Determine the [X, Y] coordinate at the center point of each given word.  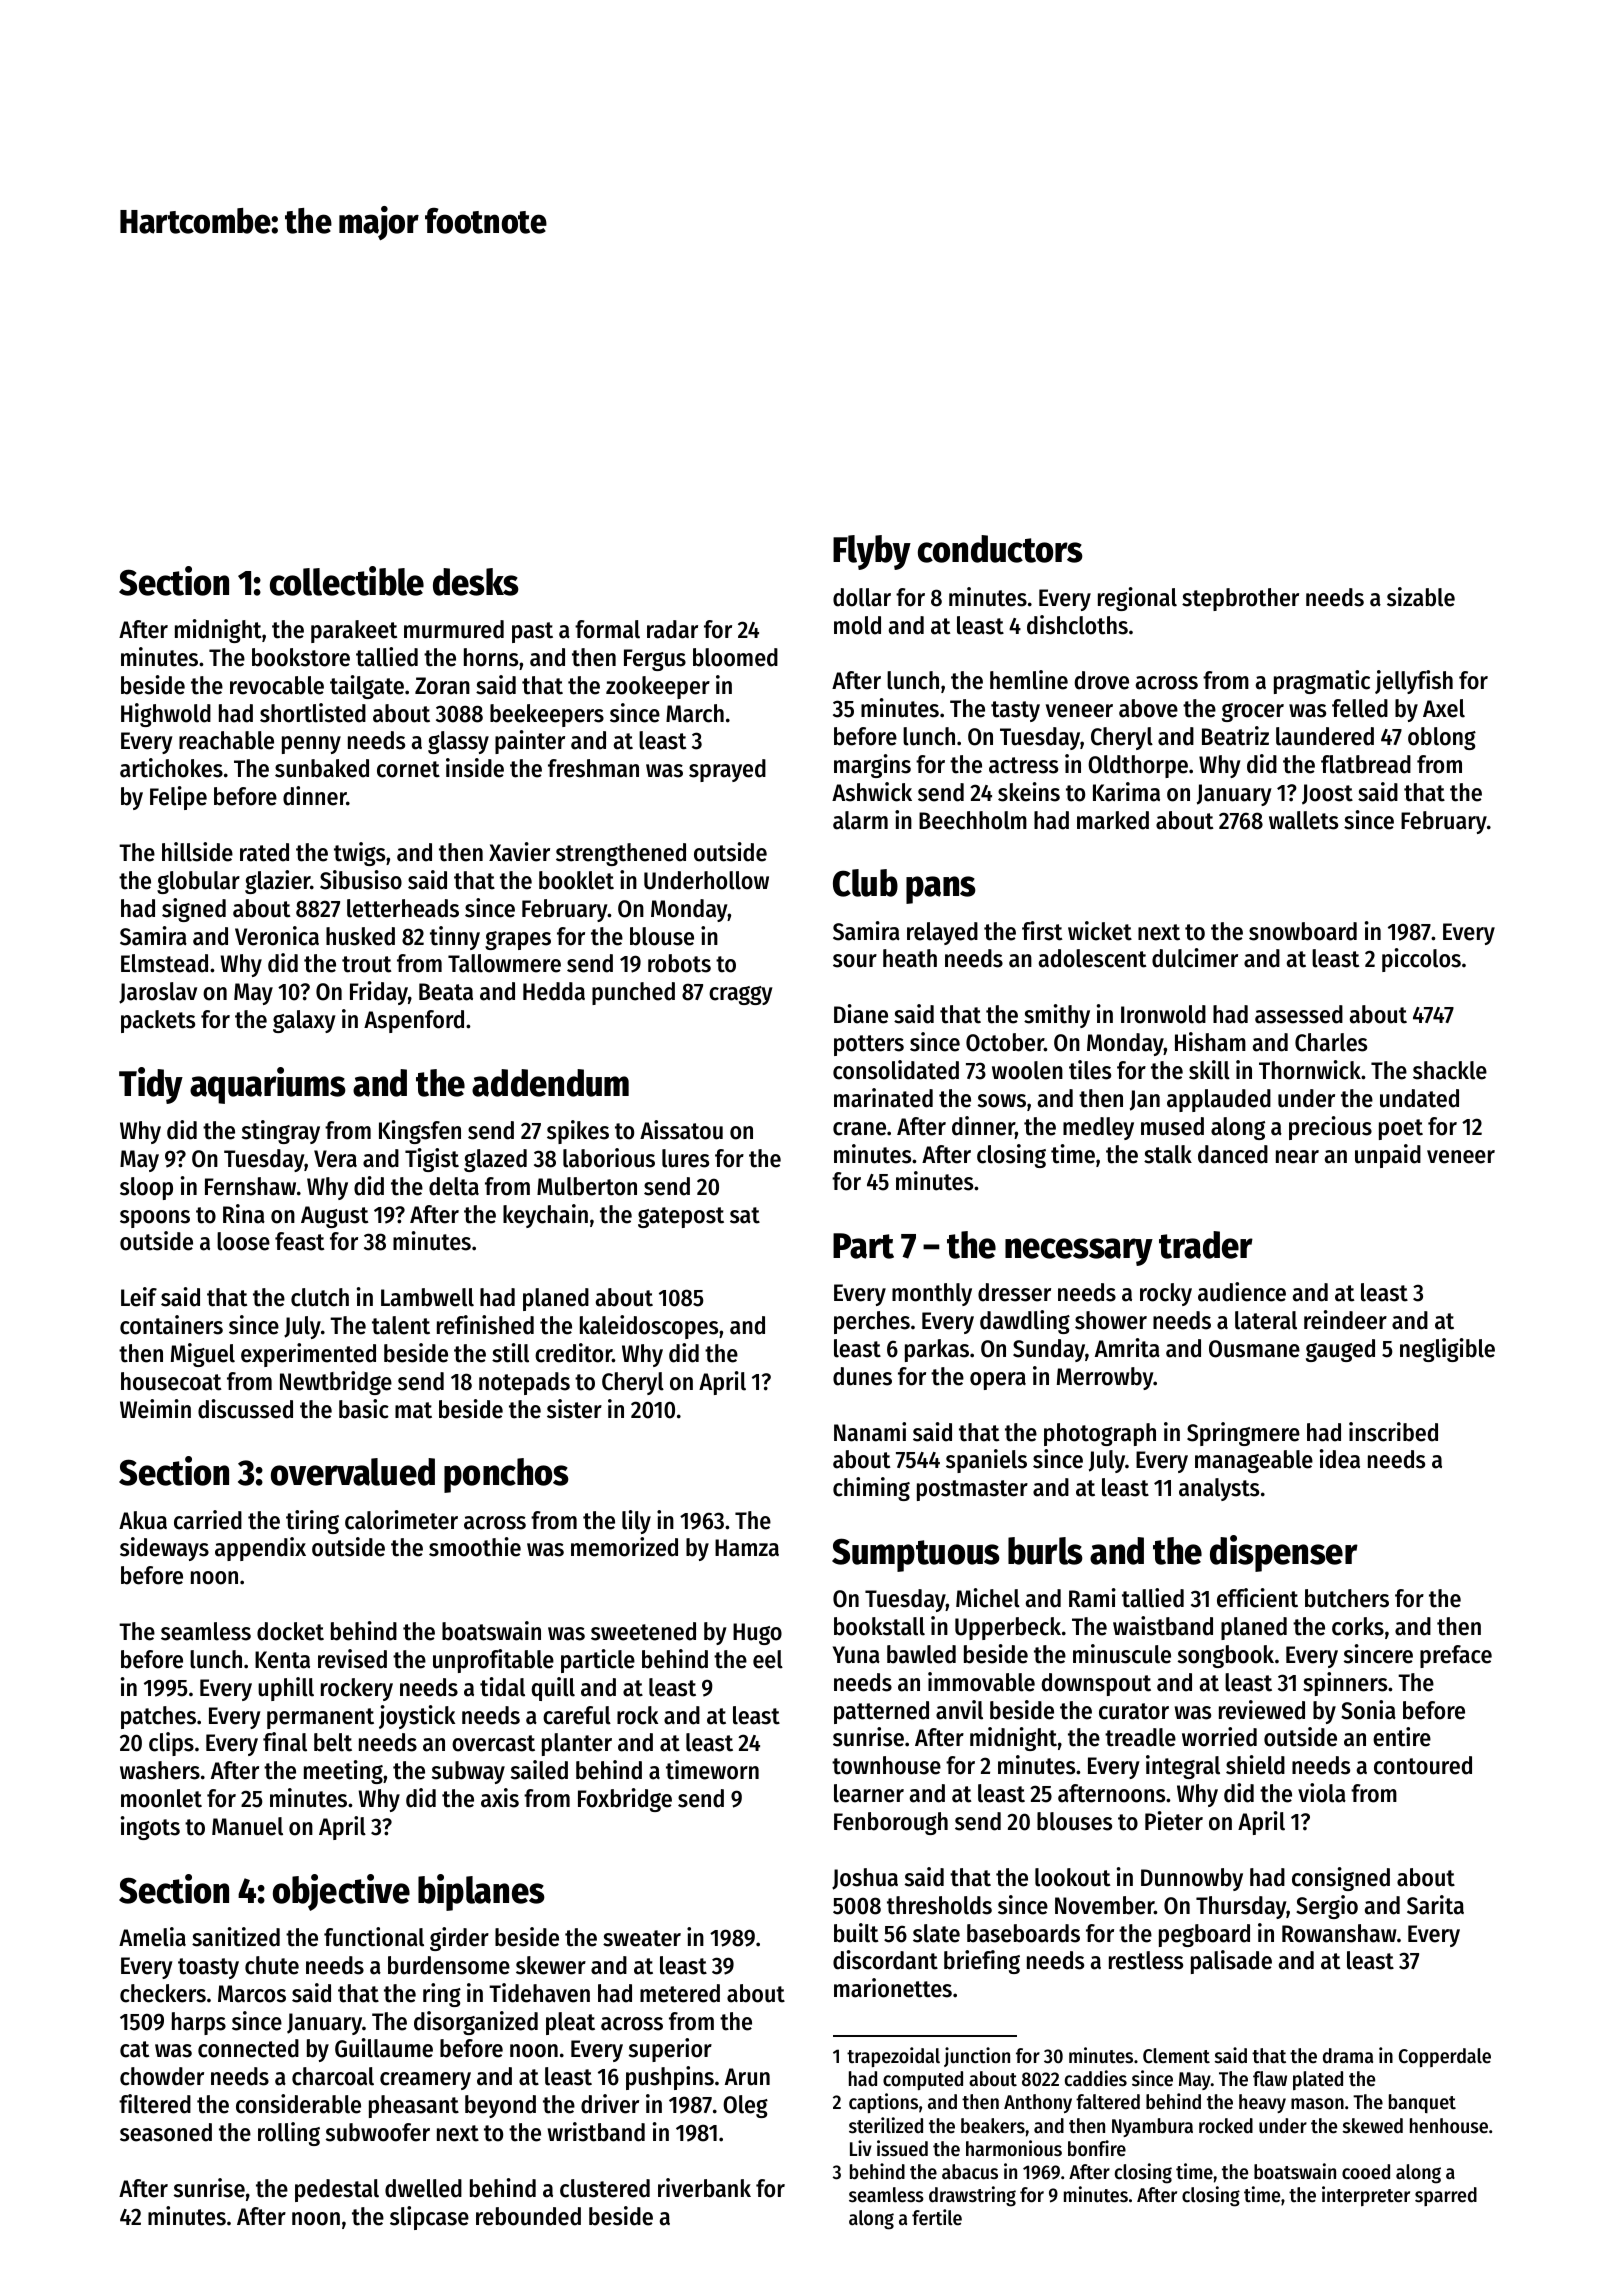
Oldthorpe [1138, 766]
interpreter [1366, 2196]
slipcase [429, 2218]
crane [859, 1129]
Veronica [277, 936]
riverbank [704, 2188]
